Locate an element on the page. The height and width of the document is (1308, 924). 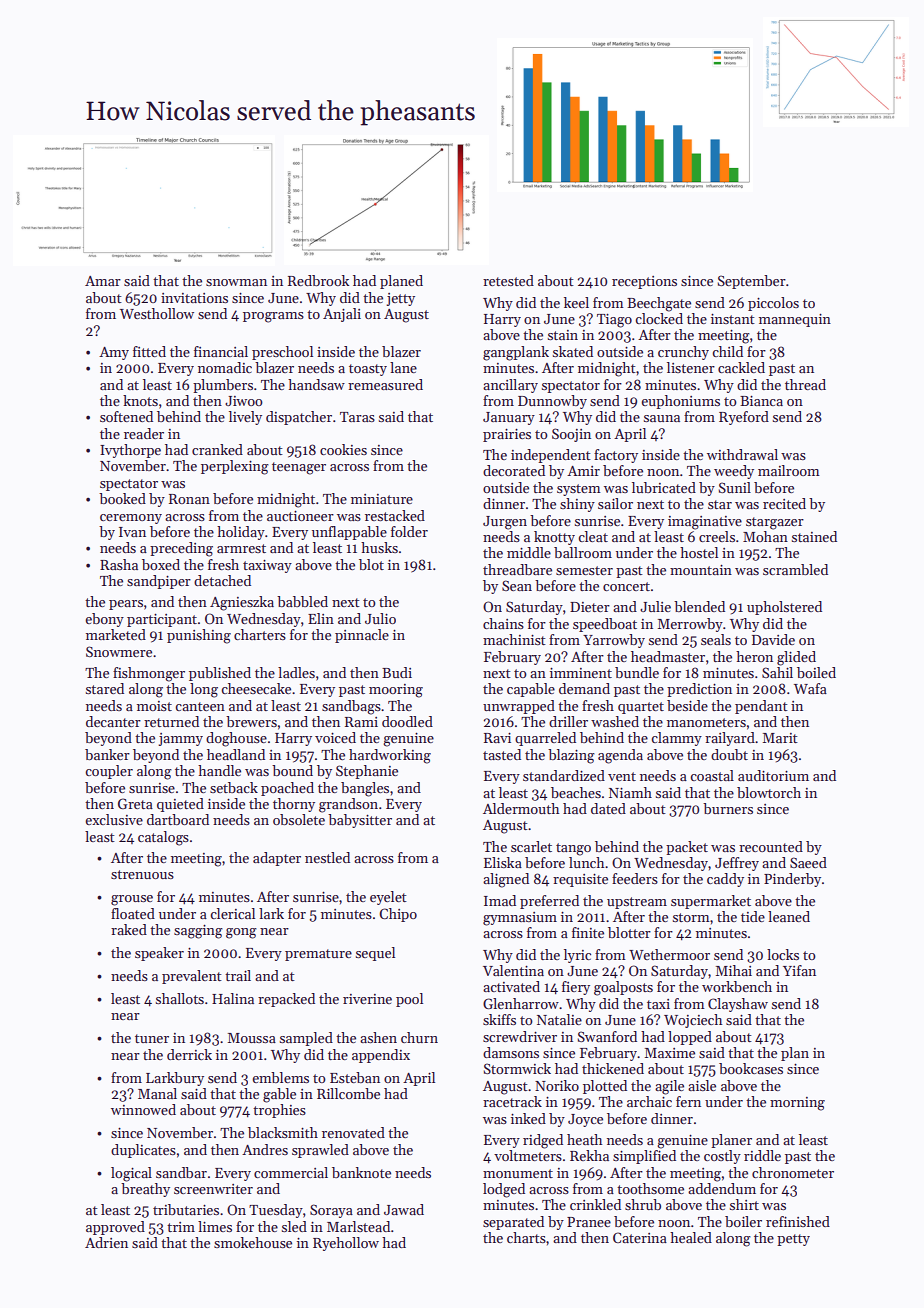
pears is located at coordinates (126, 605).
